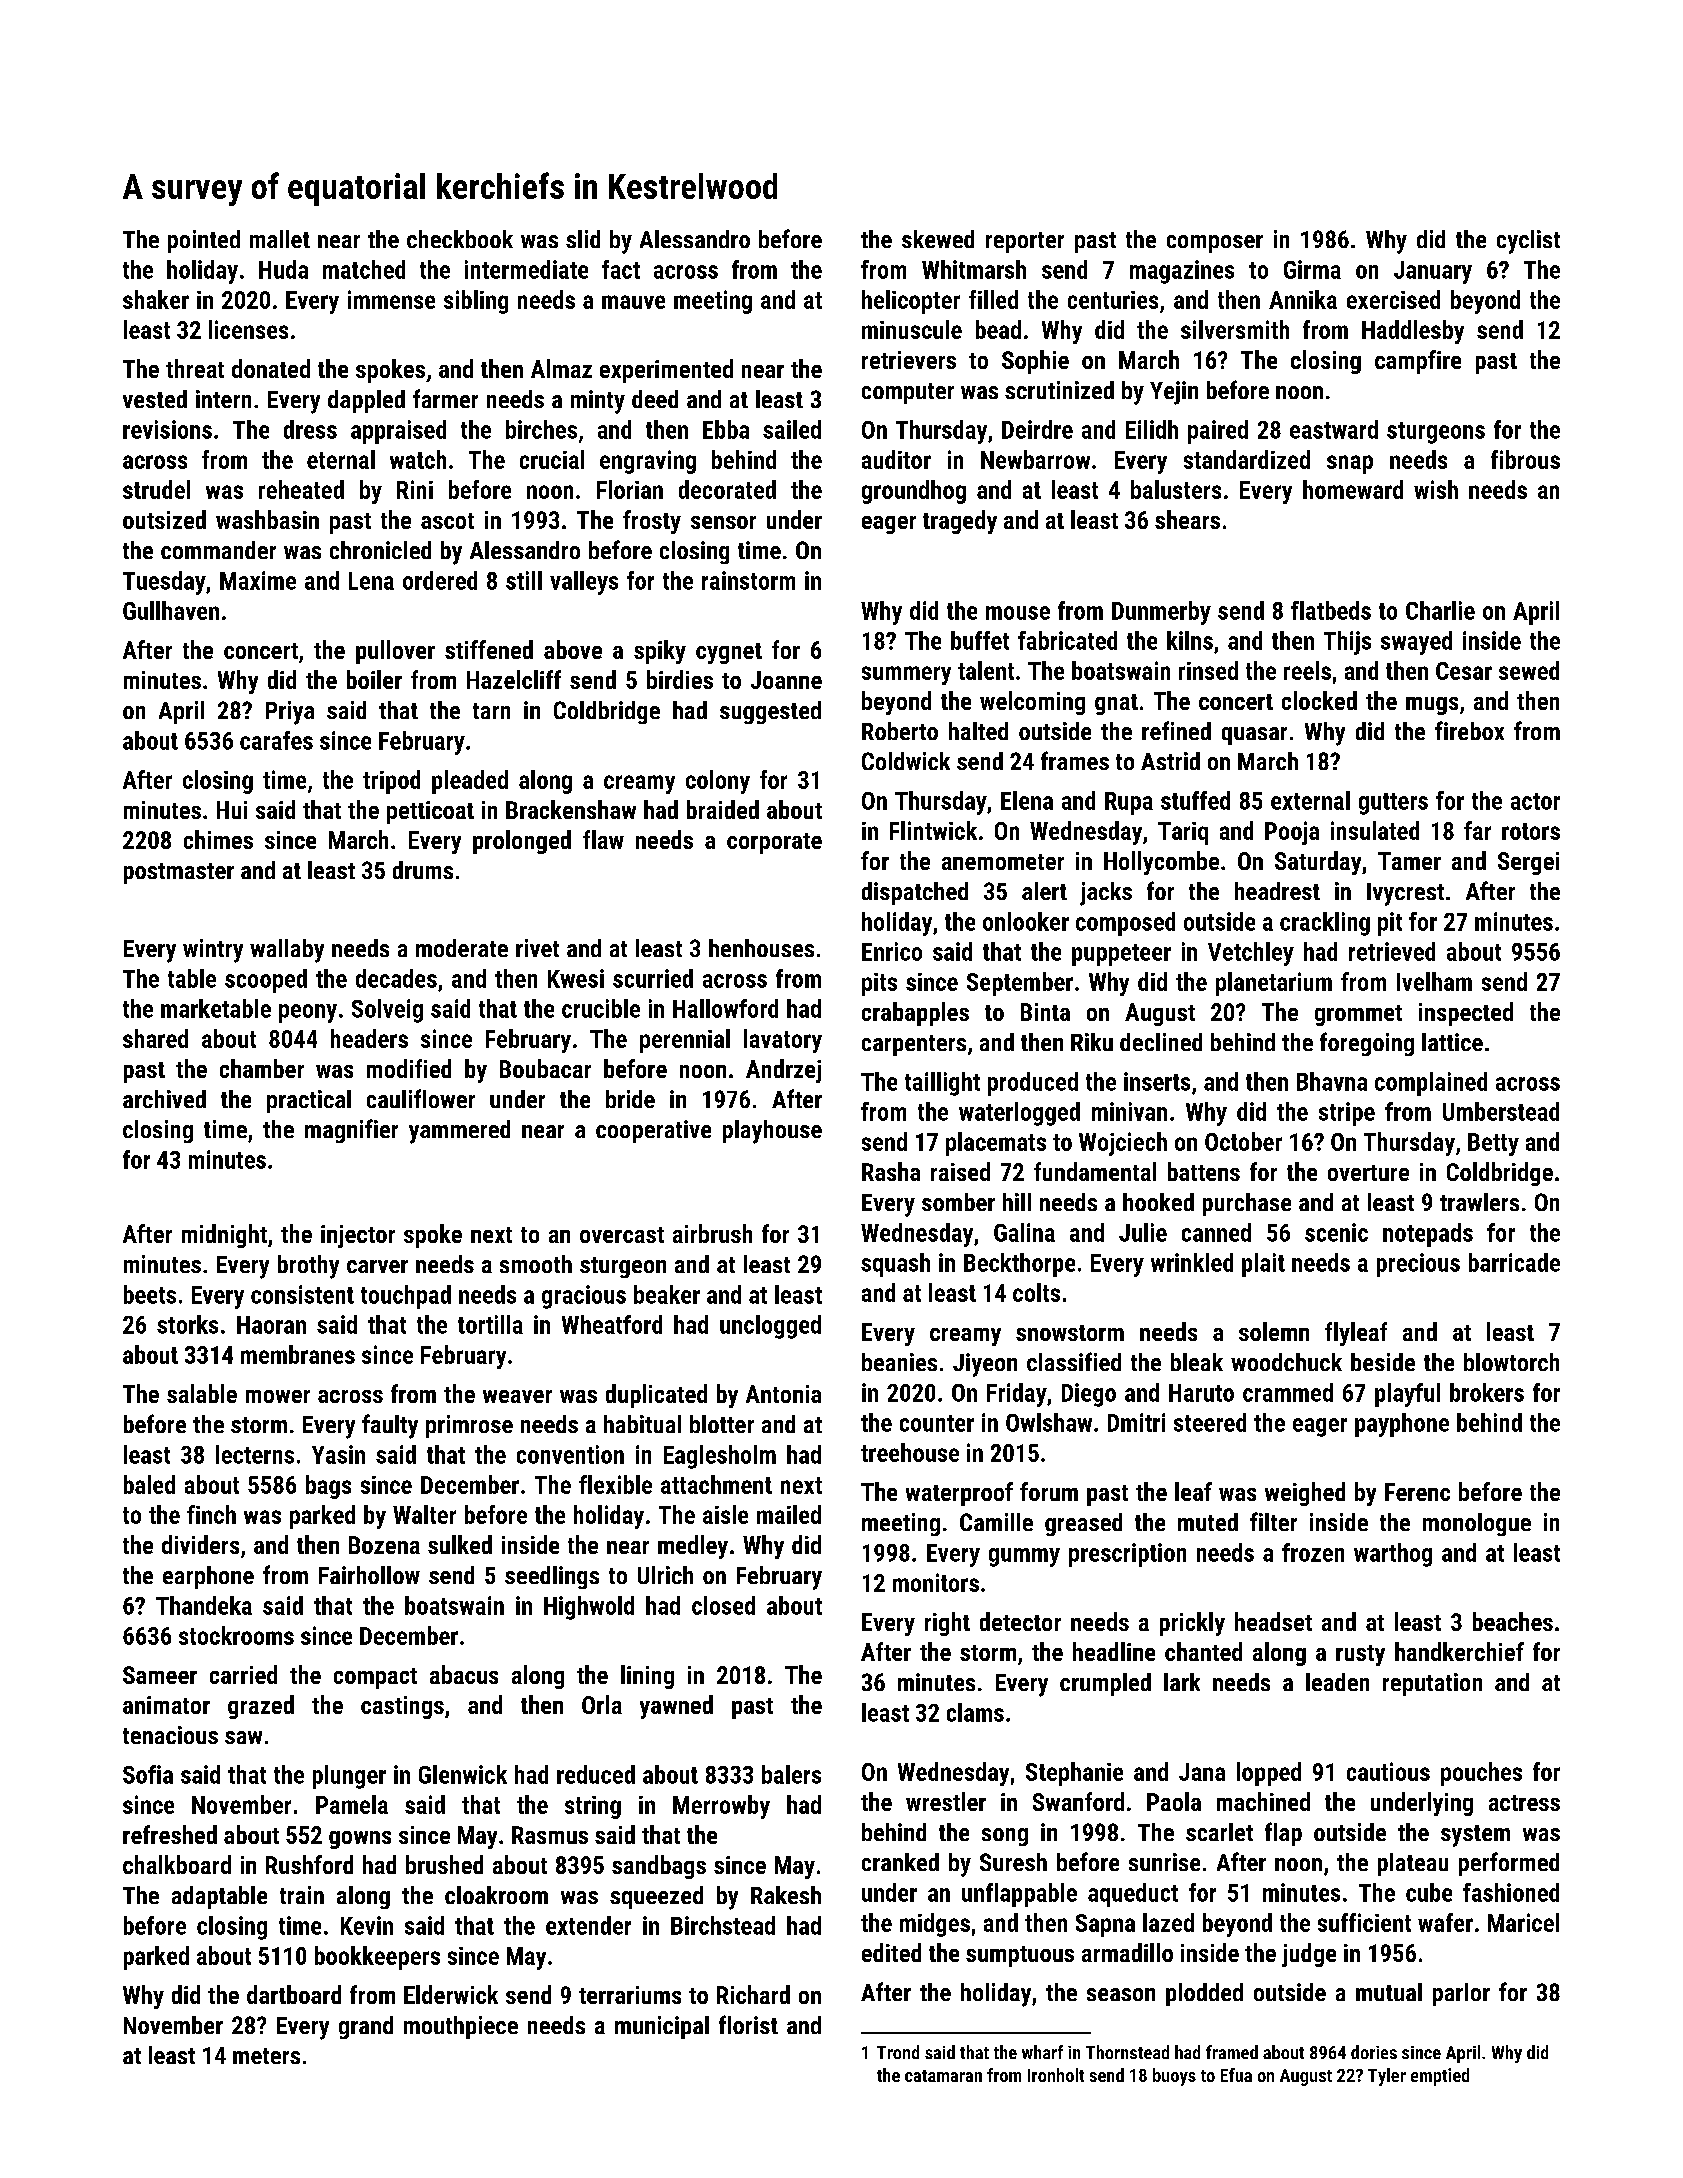 The height and width of the screenshot is (2178, 1683). What do you see at coordinates (1303, 299) in the screenshot?
I see `Annika` at bounding box center [1303, 299].
